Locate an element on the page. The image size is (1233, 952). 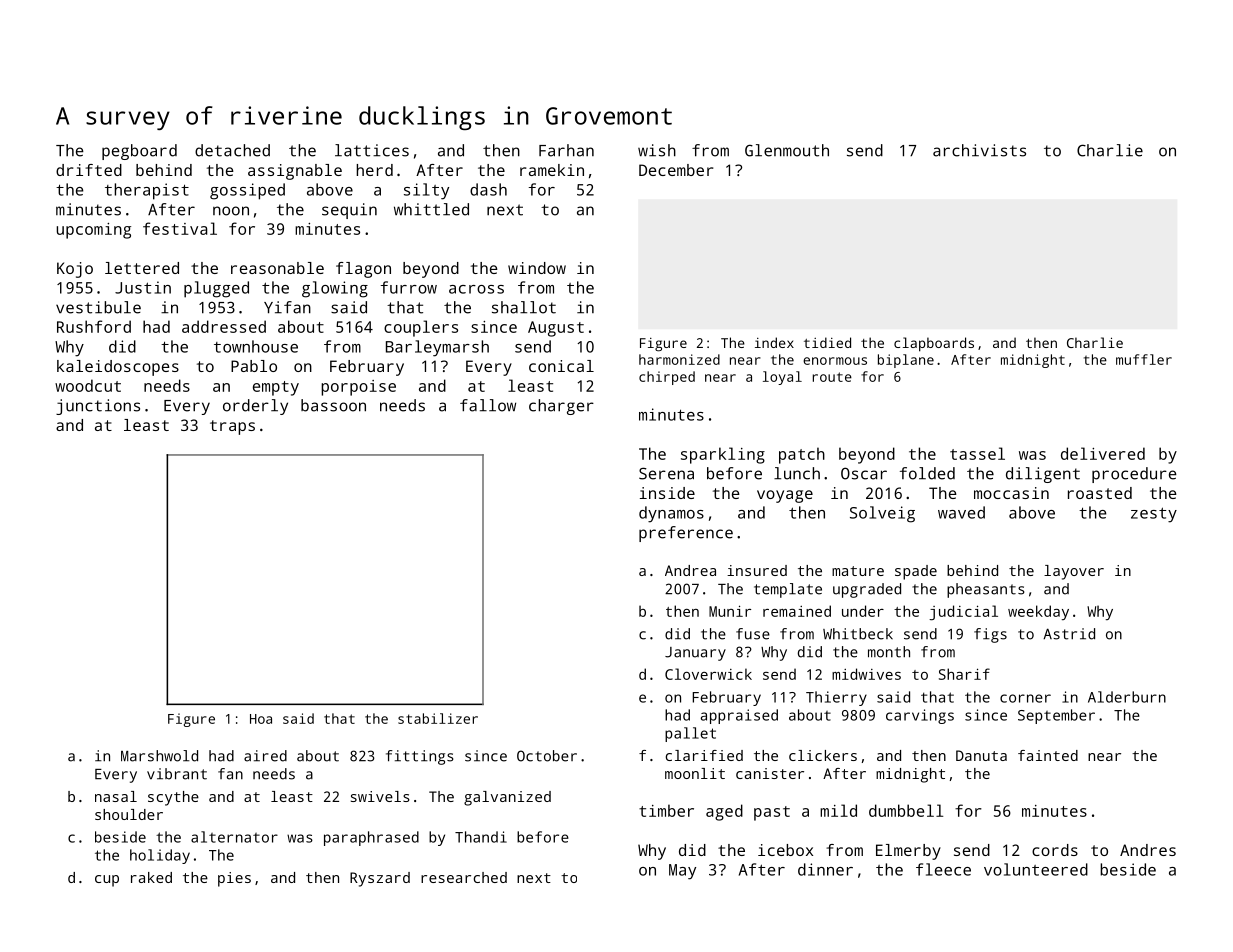
route is located at coordinates (832, 377).
